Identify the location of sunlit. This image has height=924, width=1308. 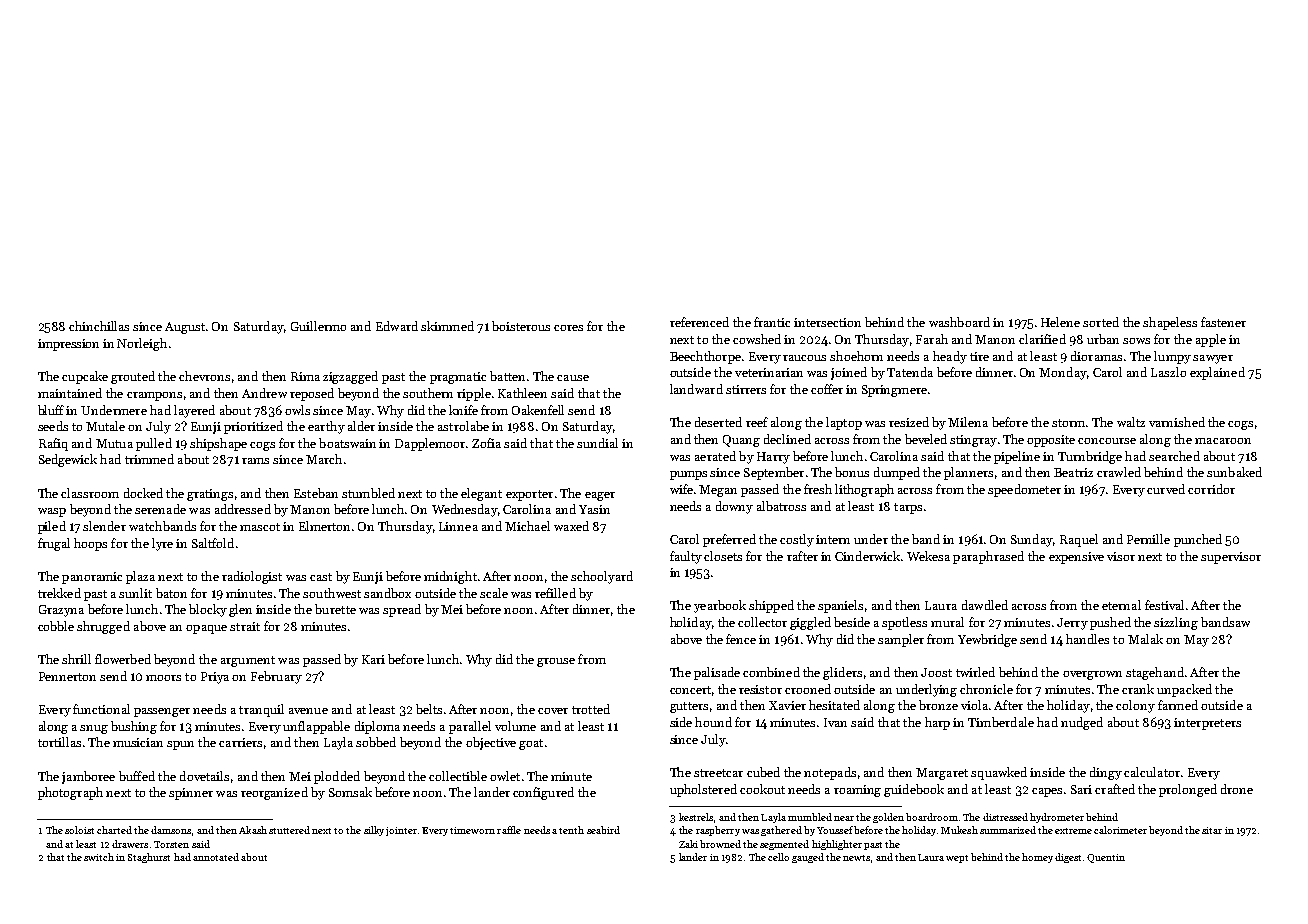
(135, 593).
